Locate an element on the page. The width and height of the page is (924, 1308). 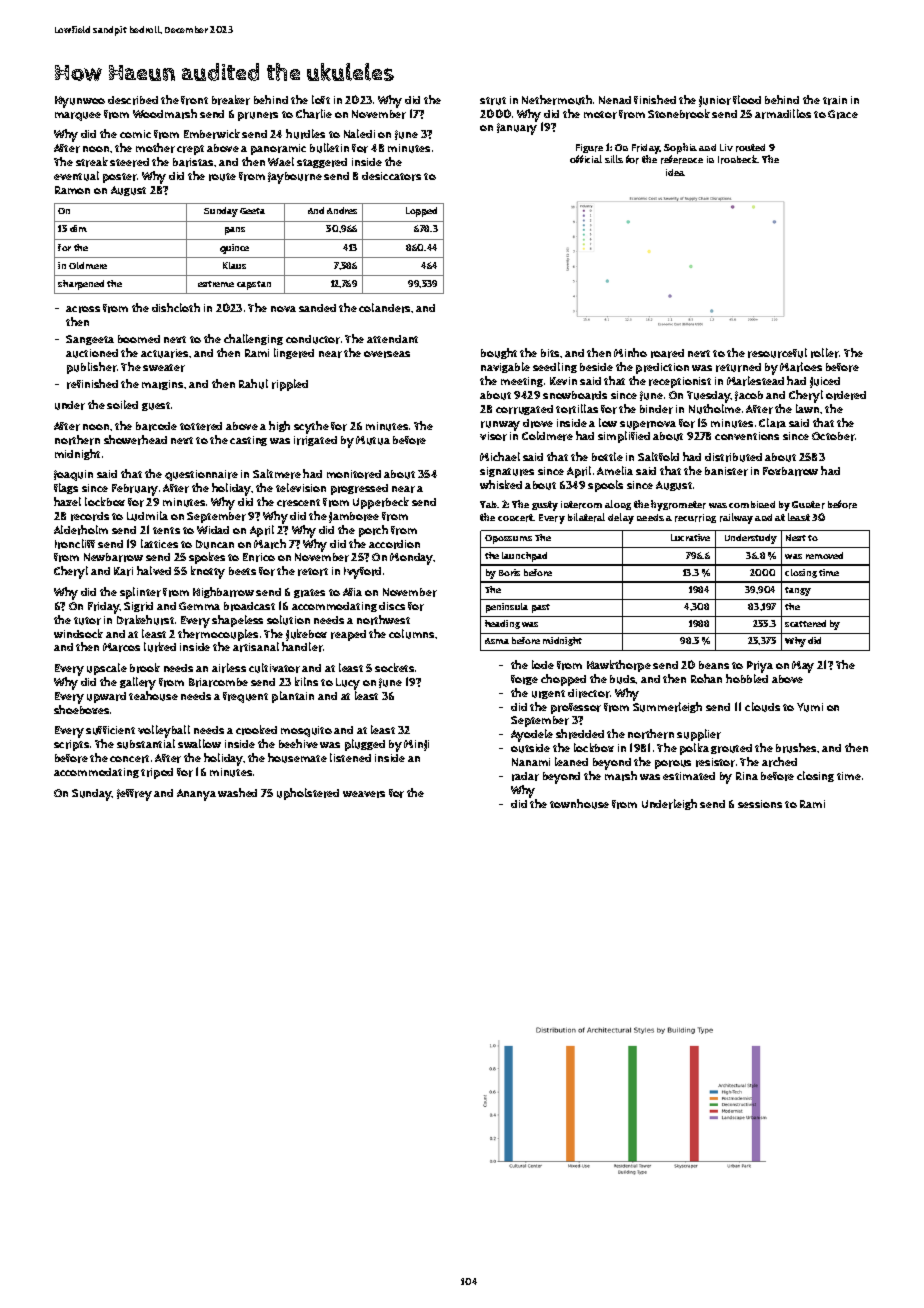
Ivyford is located at coordinates (362, 573).
